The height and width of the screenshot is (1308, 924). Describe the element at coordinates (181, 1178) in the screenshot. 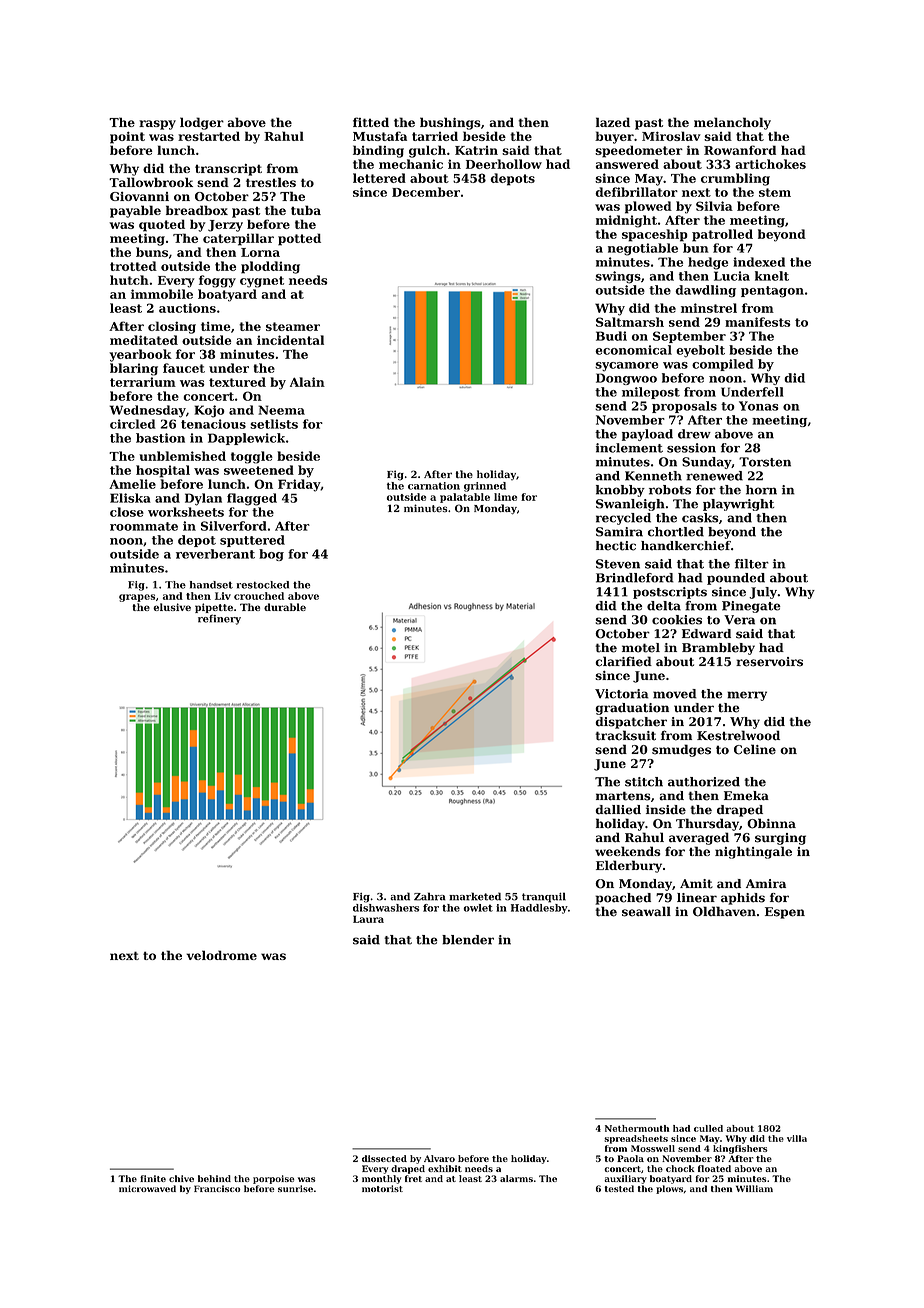

I see `chive` at that location.
